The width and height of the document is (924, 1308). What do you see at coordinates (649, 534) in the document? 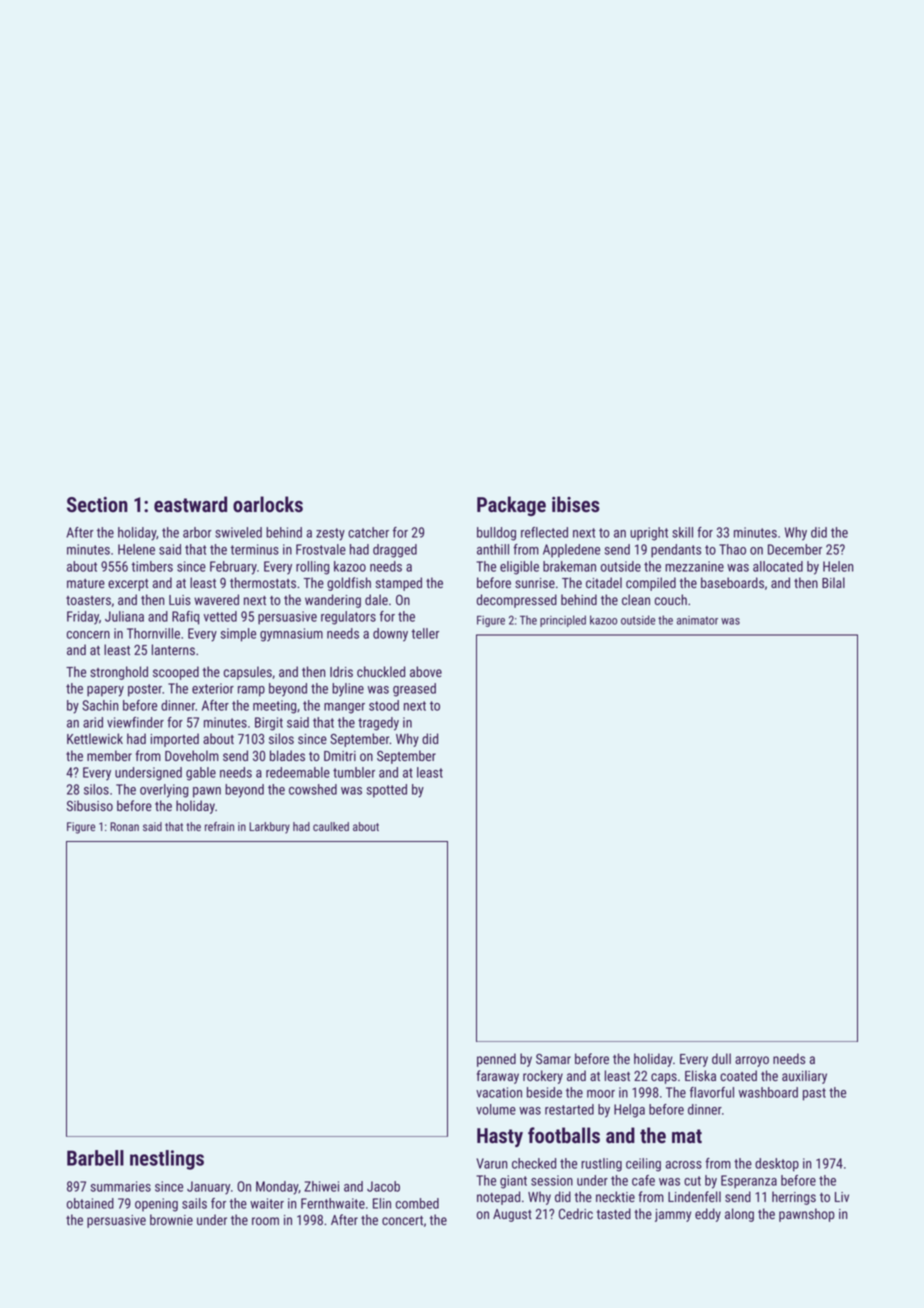
I see `upright` at bounding box center [649, 534].
